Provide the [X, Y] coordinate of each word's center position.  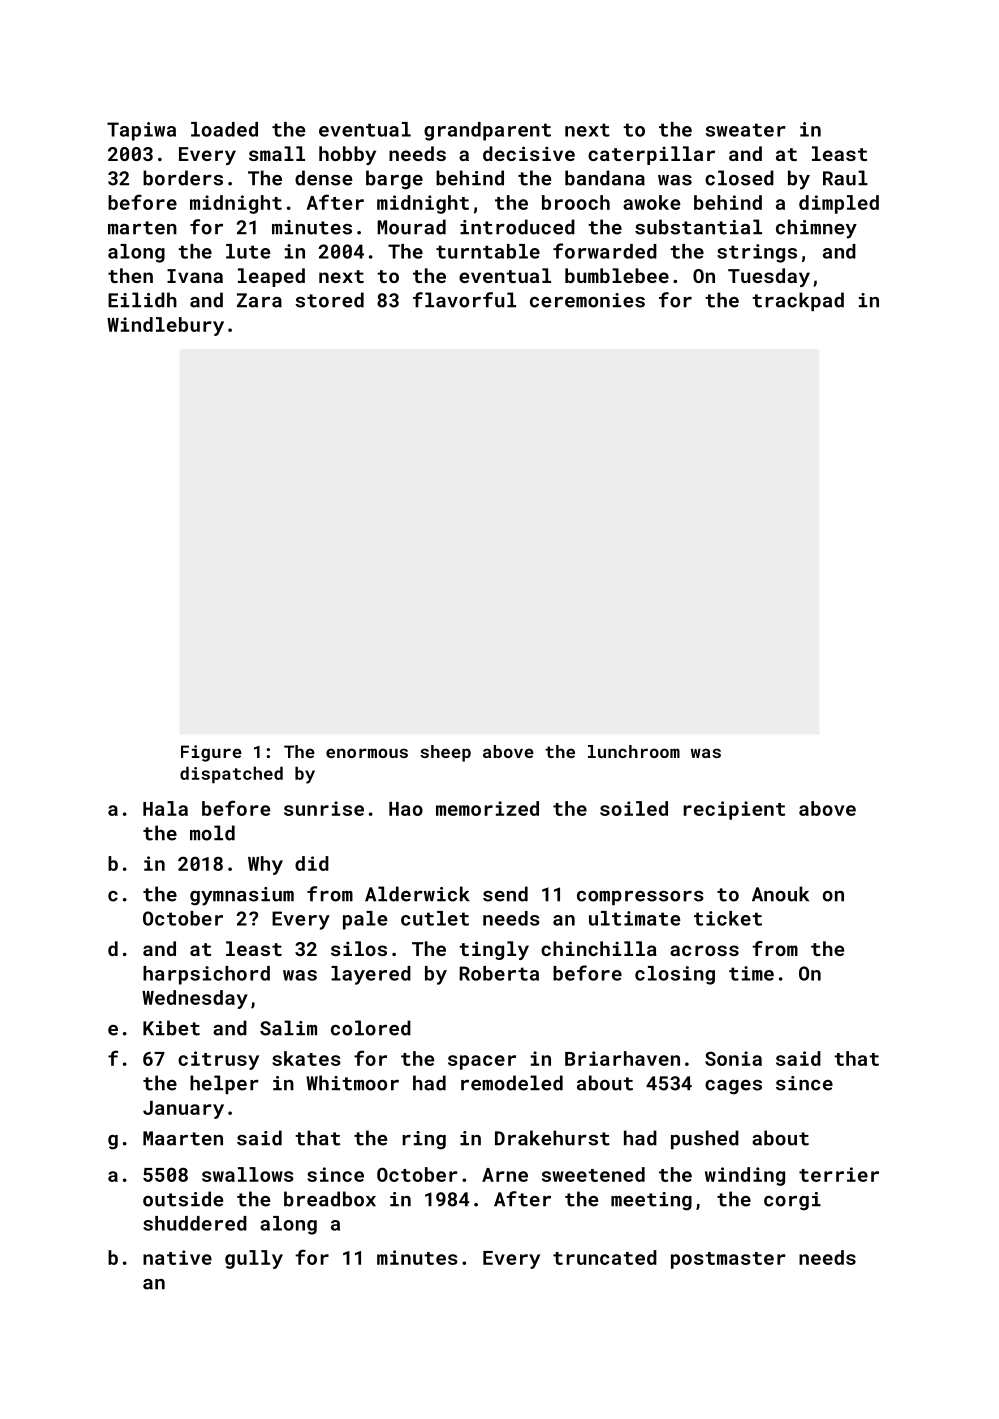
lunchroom [634, 751]
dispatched [231, 775]
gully [254, 1259]
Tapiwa [141, 131]
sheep [445, 753]
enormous [367, 753]
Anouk [780, 894]
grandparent [487, 131]
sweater [746, 130]
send [505, 894]
